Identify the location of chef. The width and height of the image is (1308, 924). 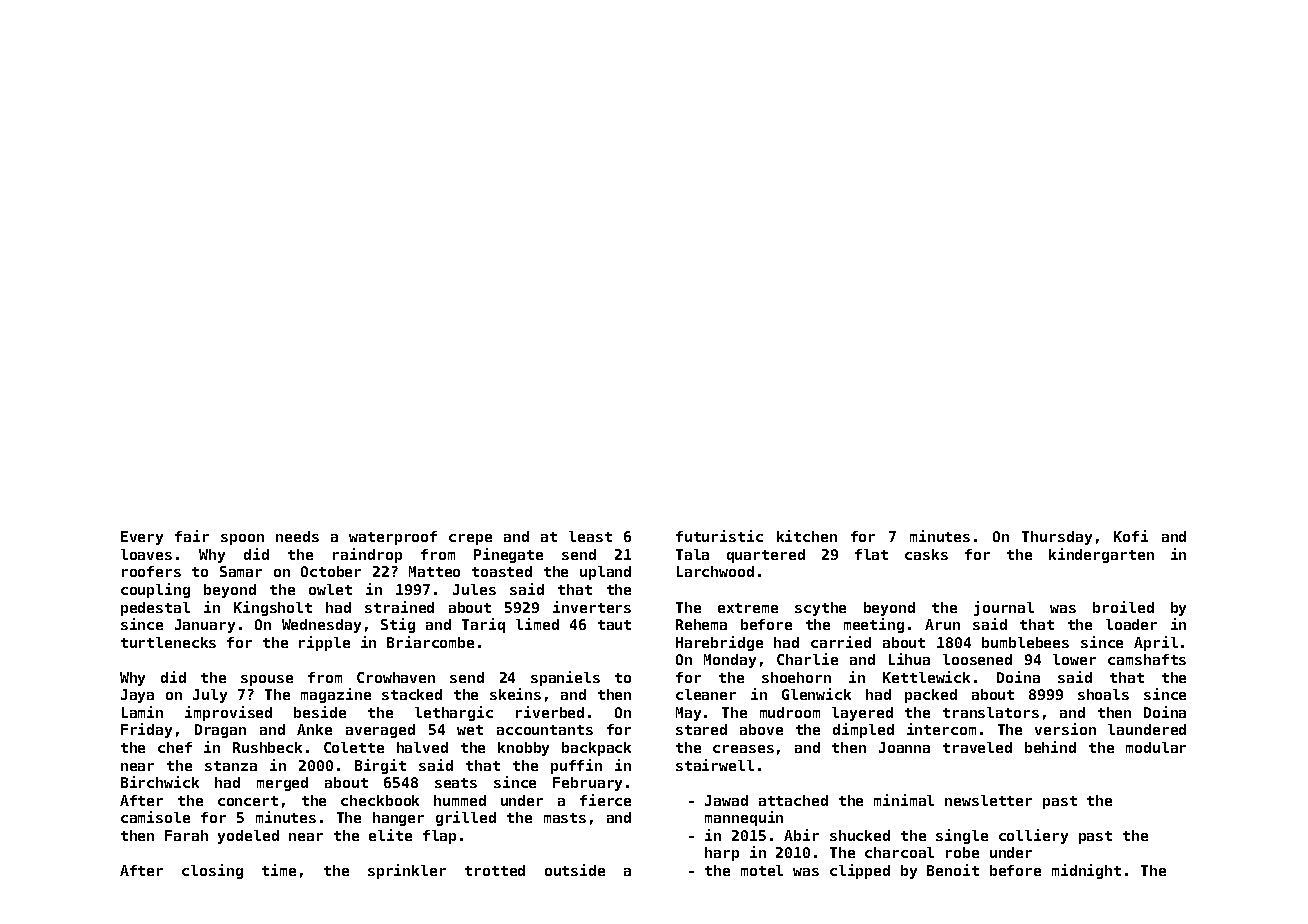
(175, 747).
